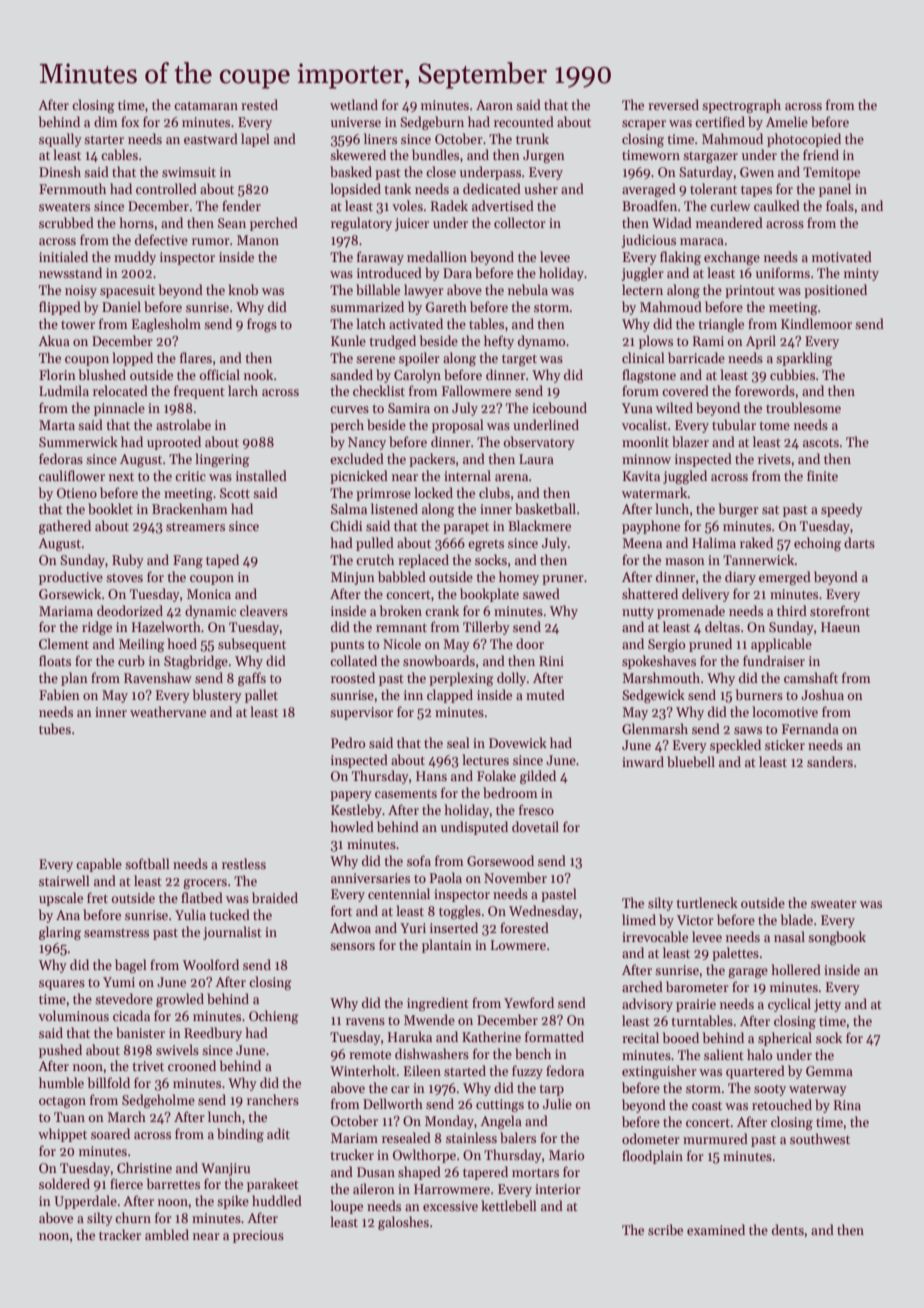 The image size is (924, 1308). I want to click on pushed, so click(60, 1051).
